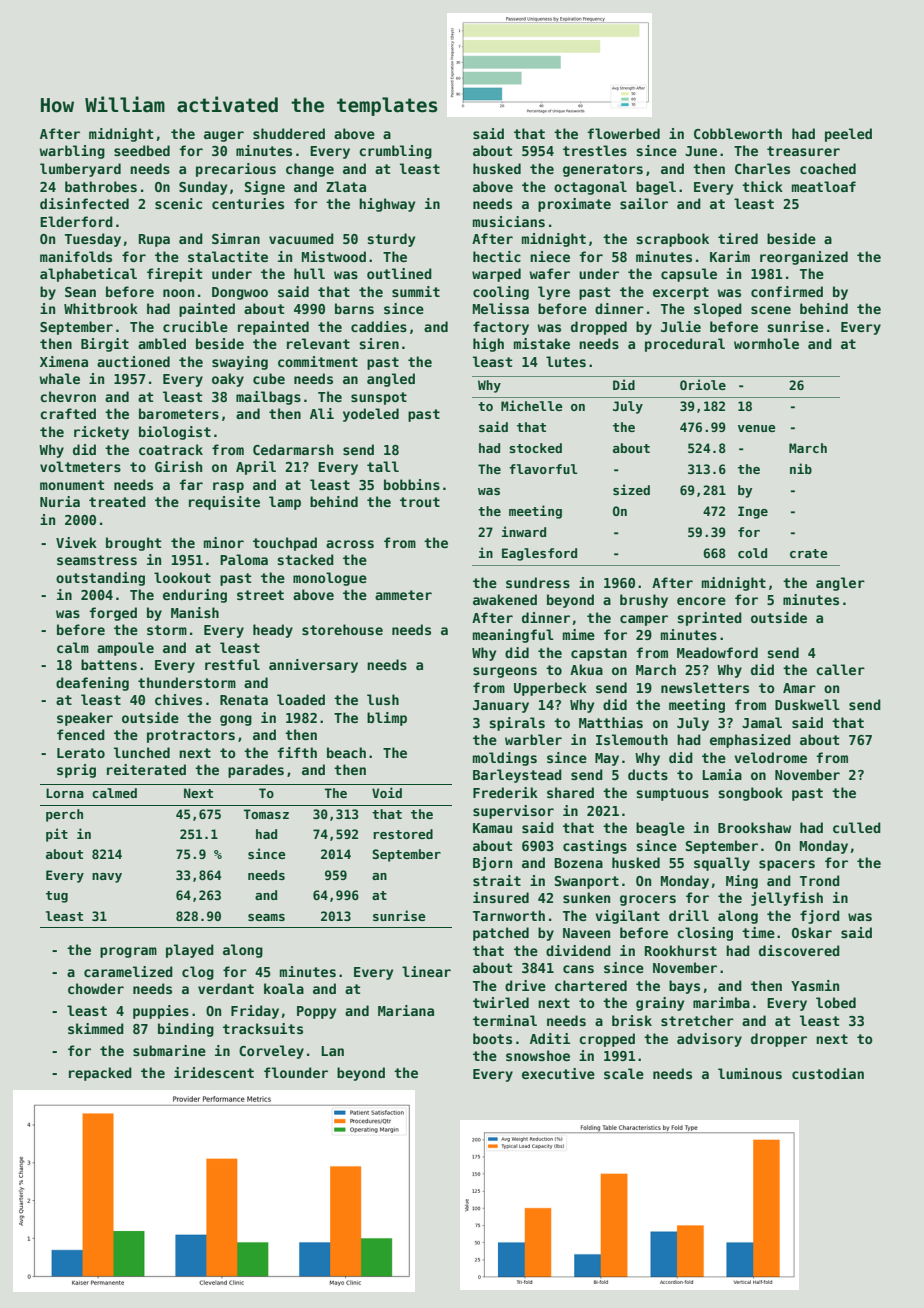  What do you see at coordinates (263, 1028) in the screenshot?
I see `tracksuits` at bounding box center [263, 1028].
